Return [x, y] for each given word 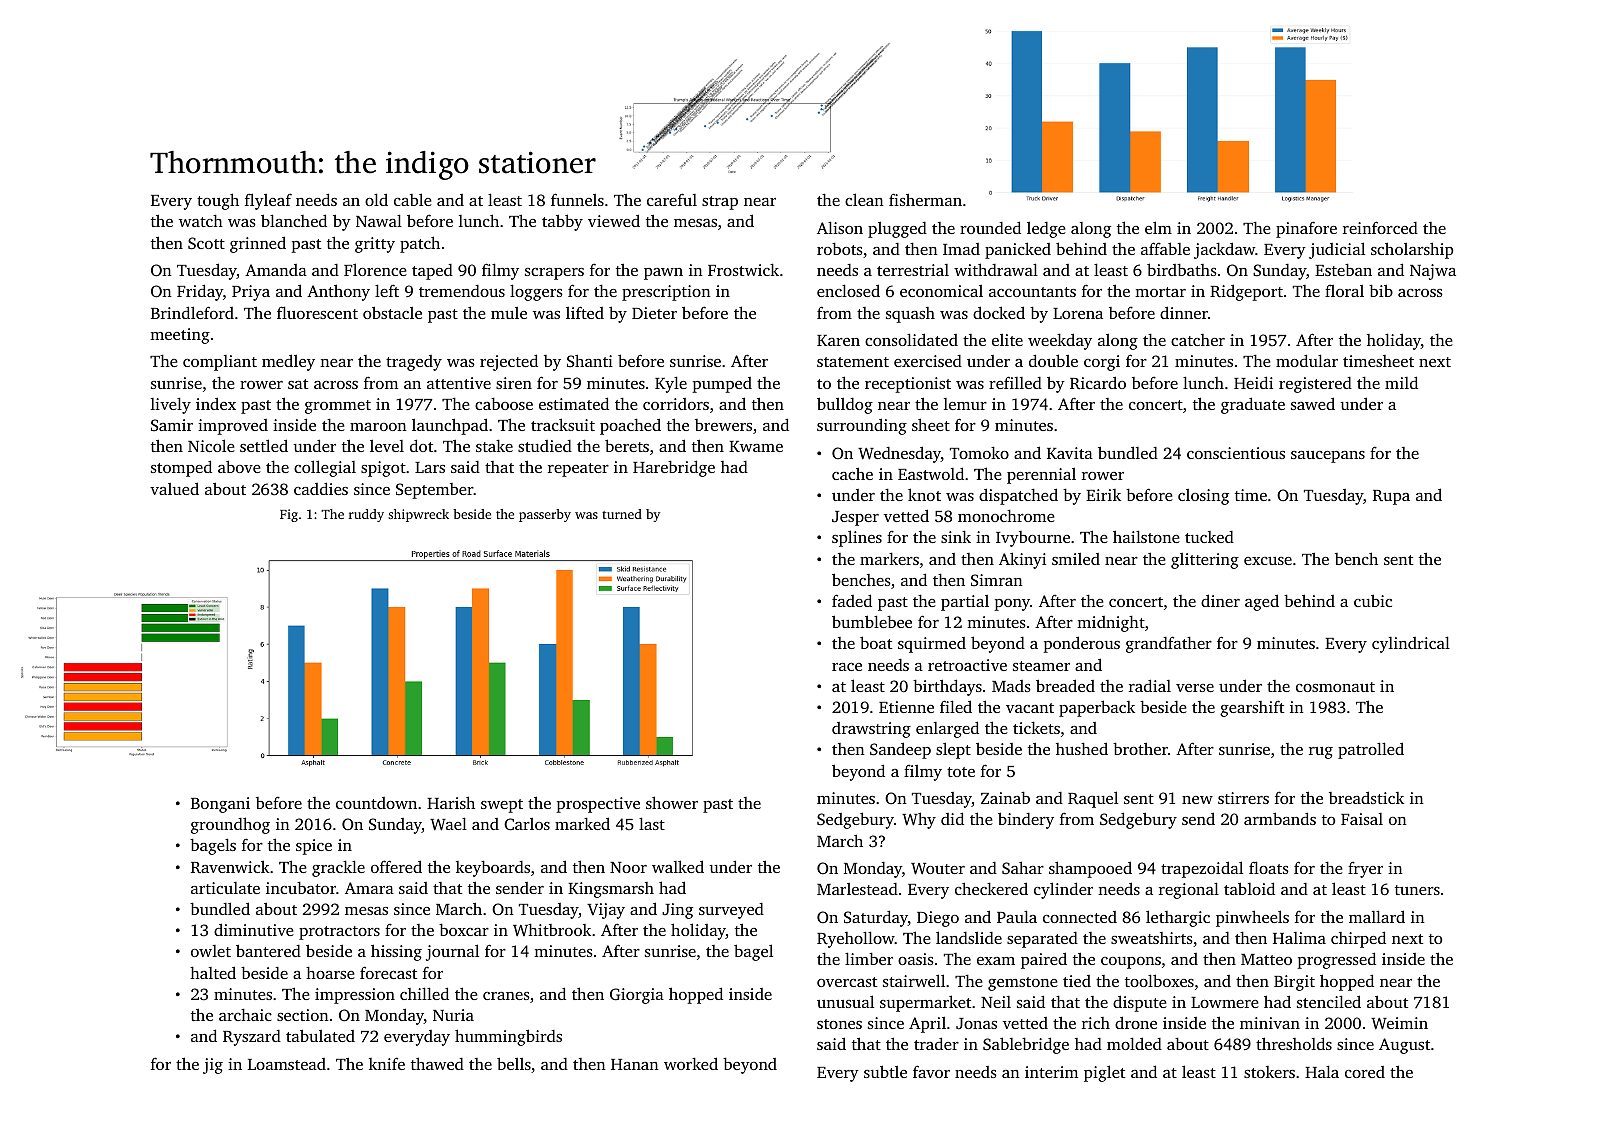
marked [582, 823]
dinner [1184, 312]
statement [853, 362]
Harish [451, 802]
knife [387, 1063]
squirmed [932, 645]
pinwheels [1252, 918]
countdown [376, 803]
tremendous [462, 291]
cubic [1373, 600]
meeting [180, 336]
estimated [574, 403]
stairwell [914, 980]
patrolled [1371, 750]
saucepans [1328, 457]
